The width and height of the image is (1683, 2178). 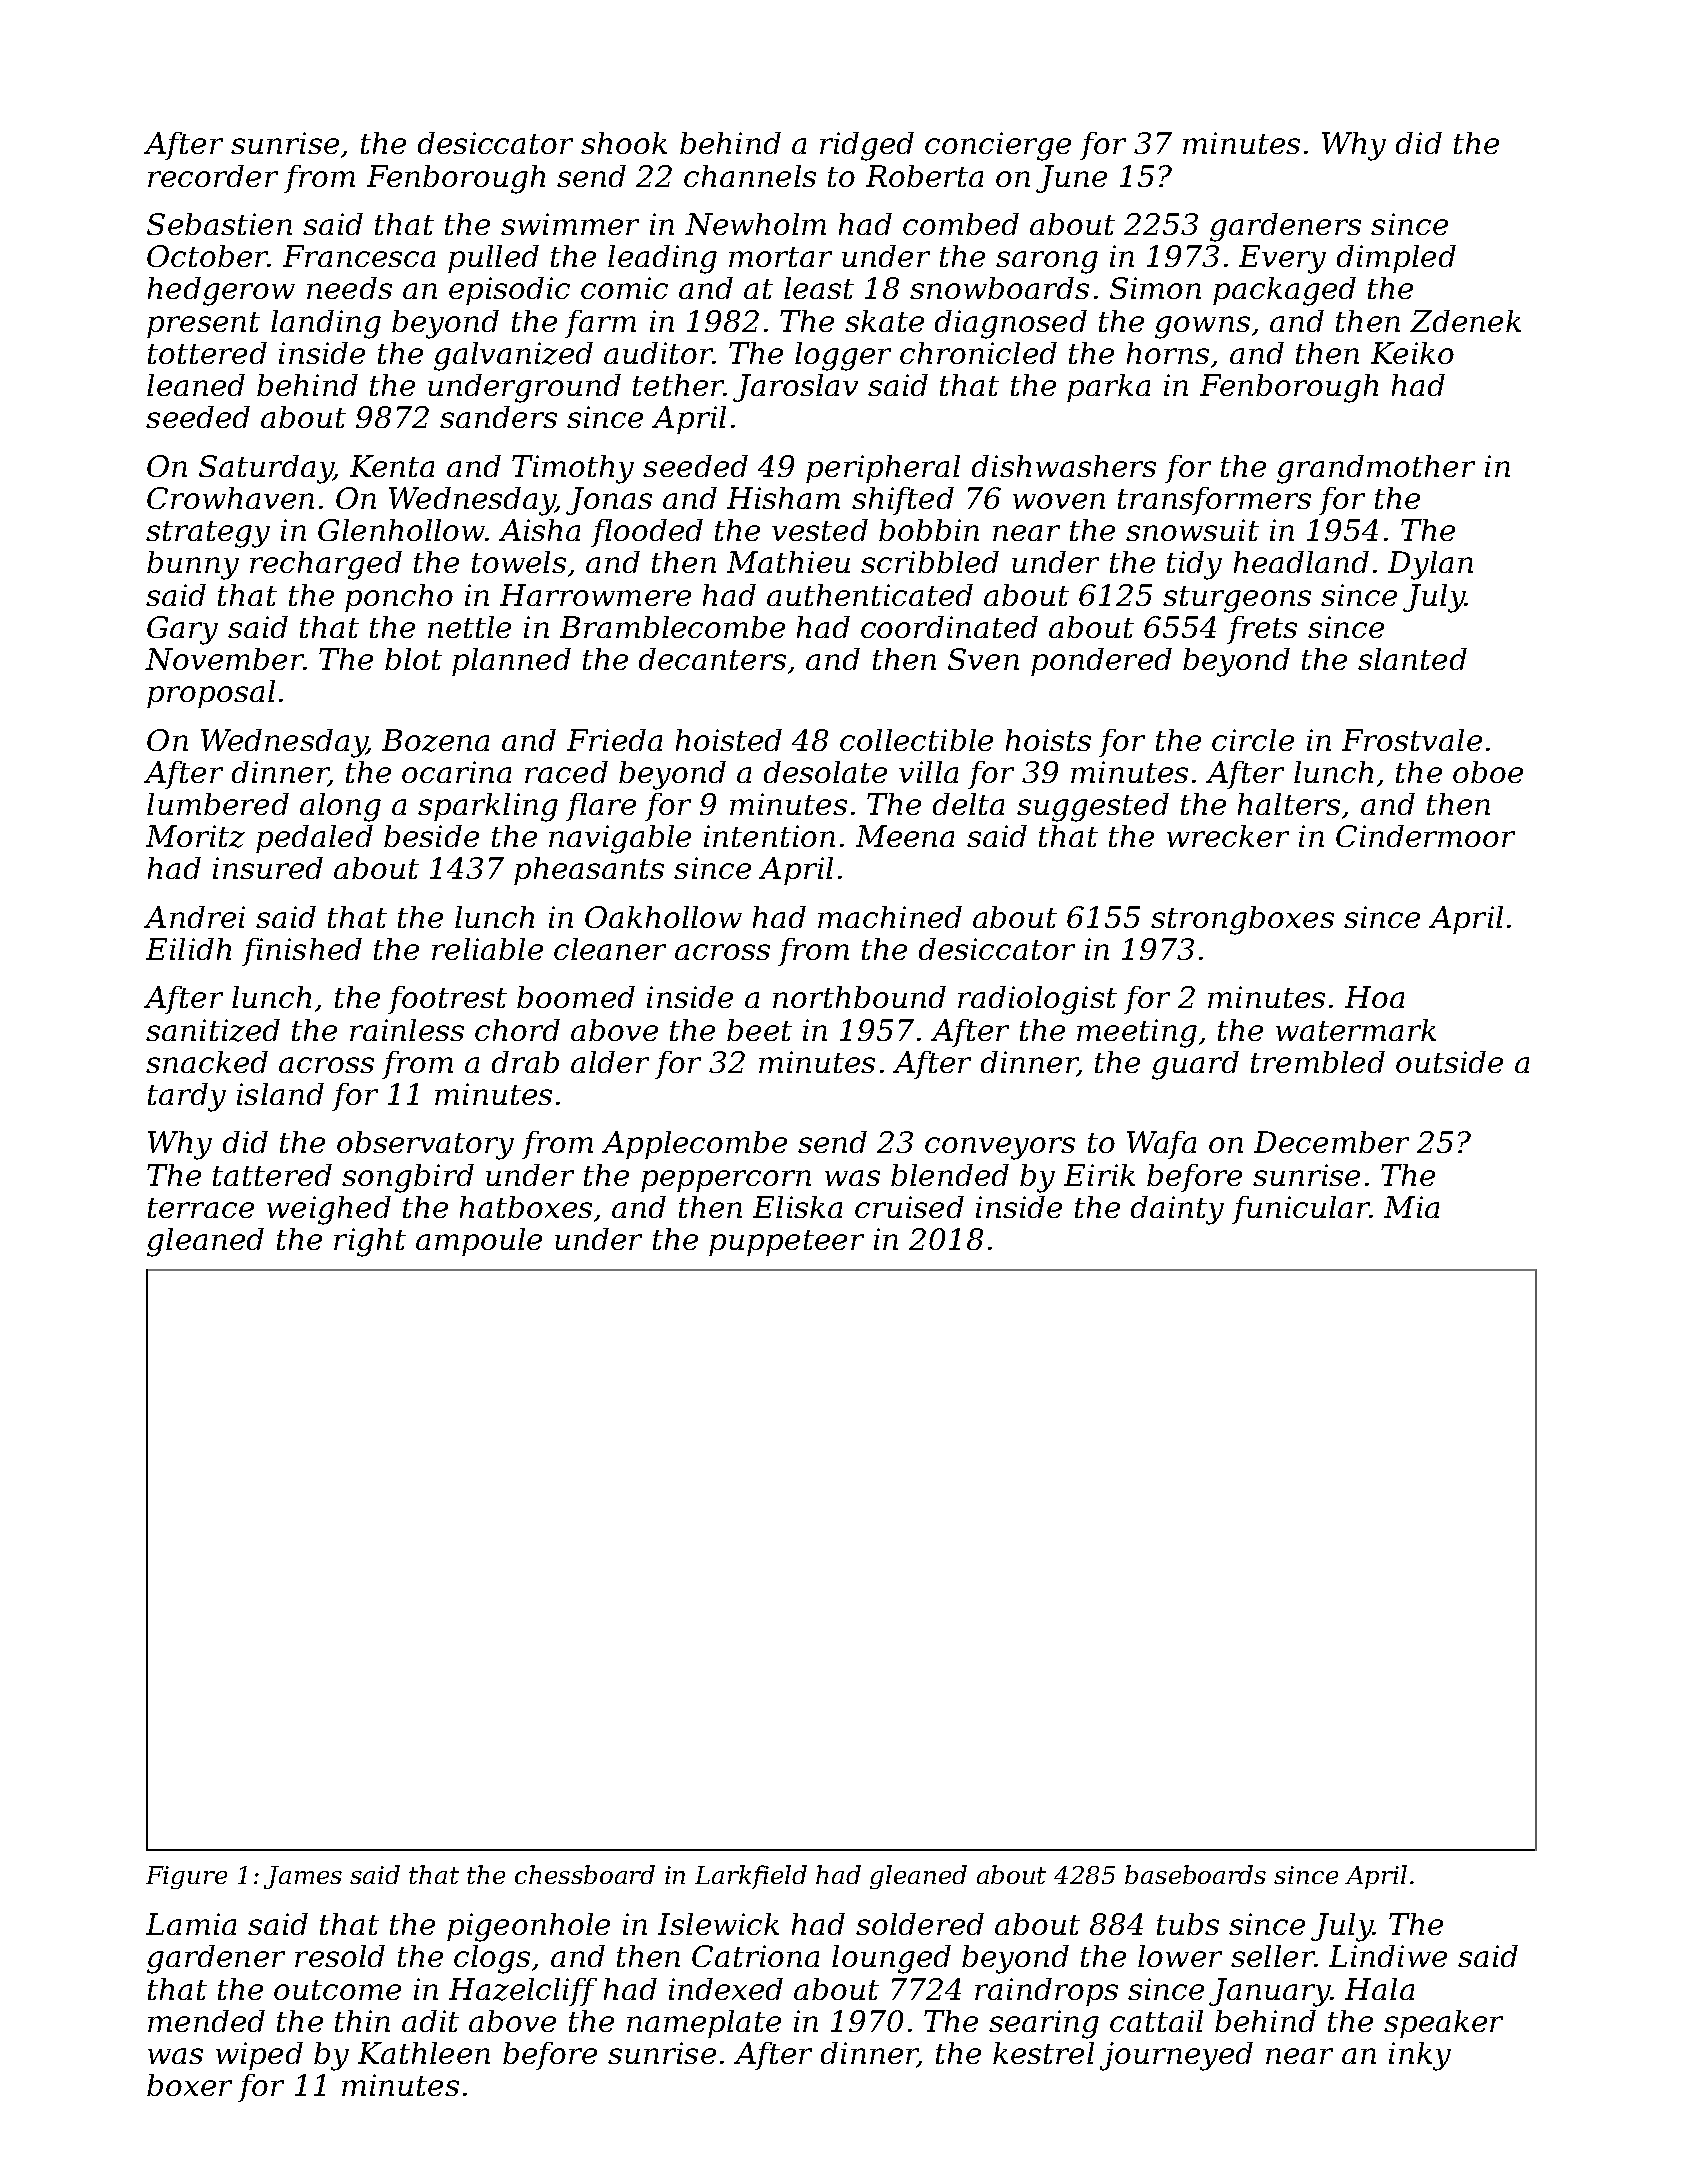 What do you see at coordinates (1430, 565) in the image?
I see `Dylan` at bounding box center [1430, 565].
